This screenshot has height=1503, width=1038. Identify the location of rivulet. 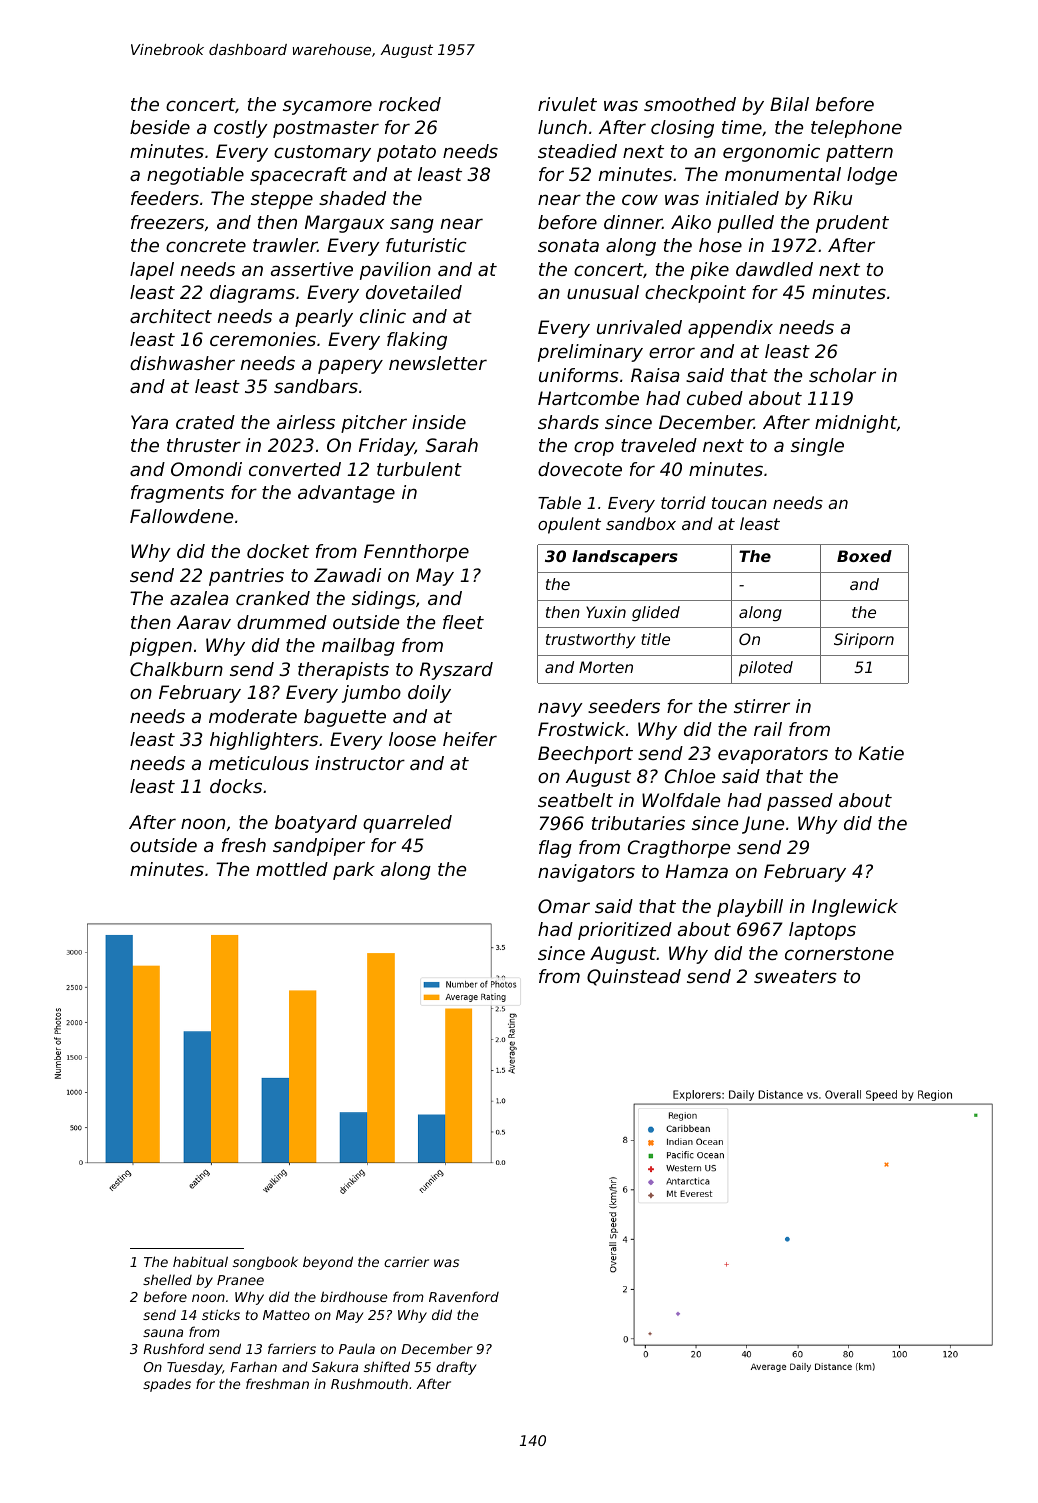
(567, 104).
